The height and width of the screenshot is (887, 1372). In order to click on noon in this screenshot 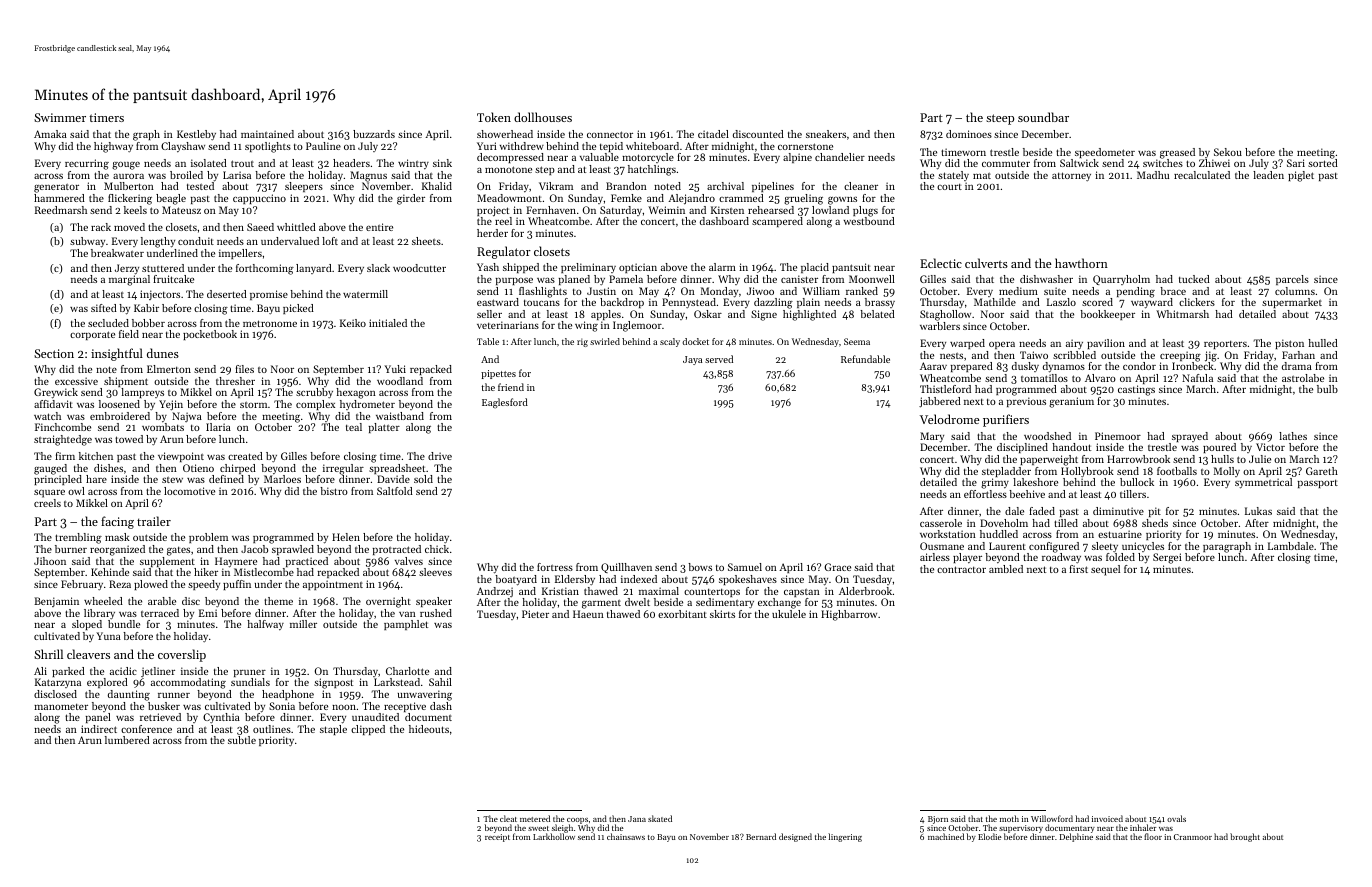, I will do `click(344, 707)`.
